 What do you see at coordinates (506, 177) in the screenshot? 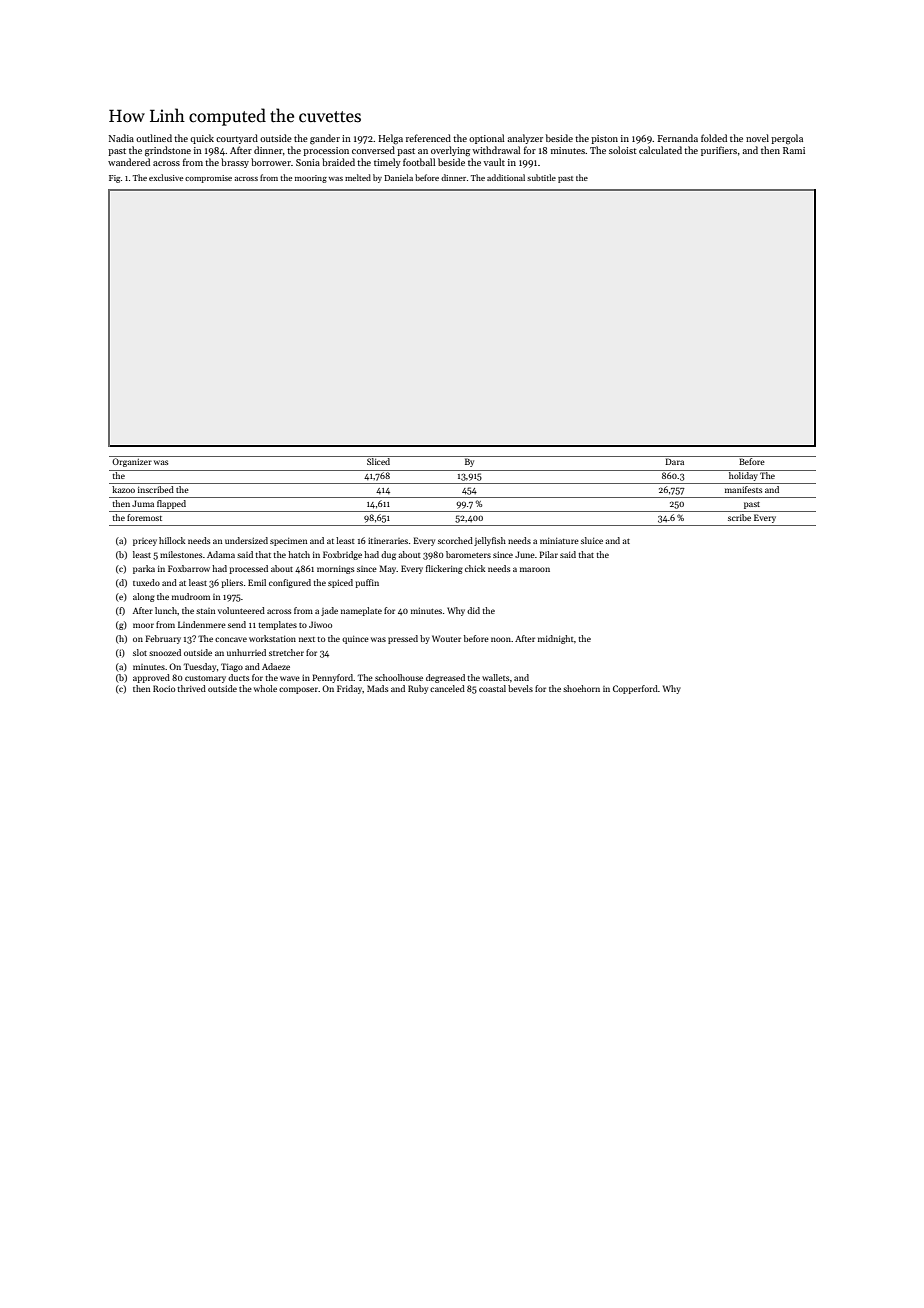
I see `additional` at bounding box center [506, 177].
